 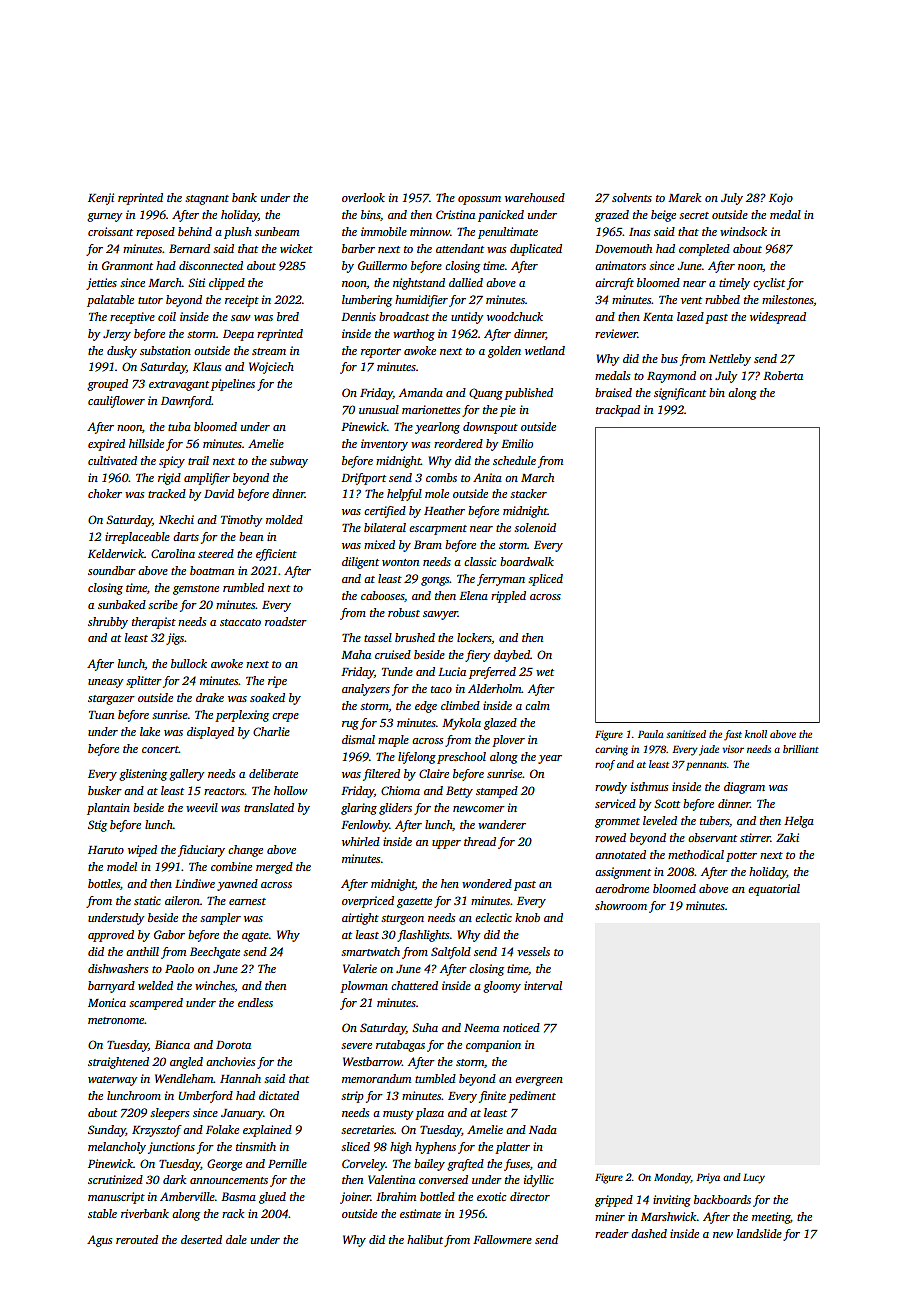 What do you see at coordinates (521, 1027) in the screenshot?
I see `noticed` at bounding box center [521, 1027].
